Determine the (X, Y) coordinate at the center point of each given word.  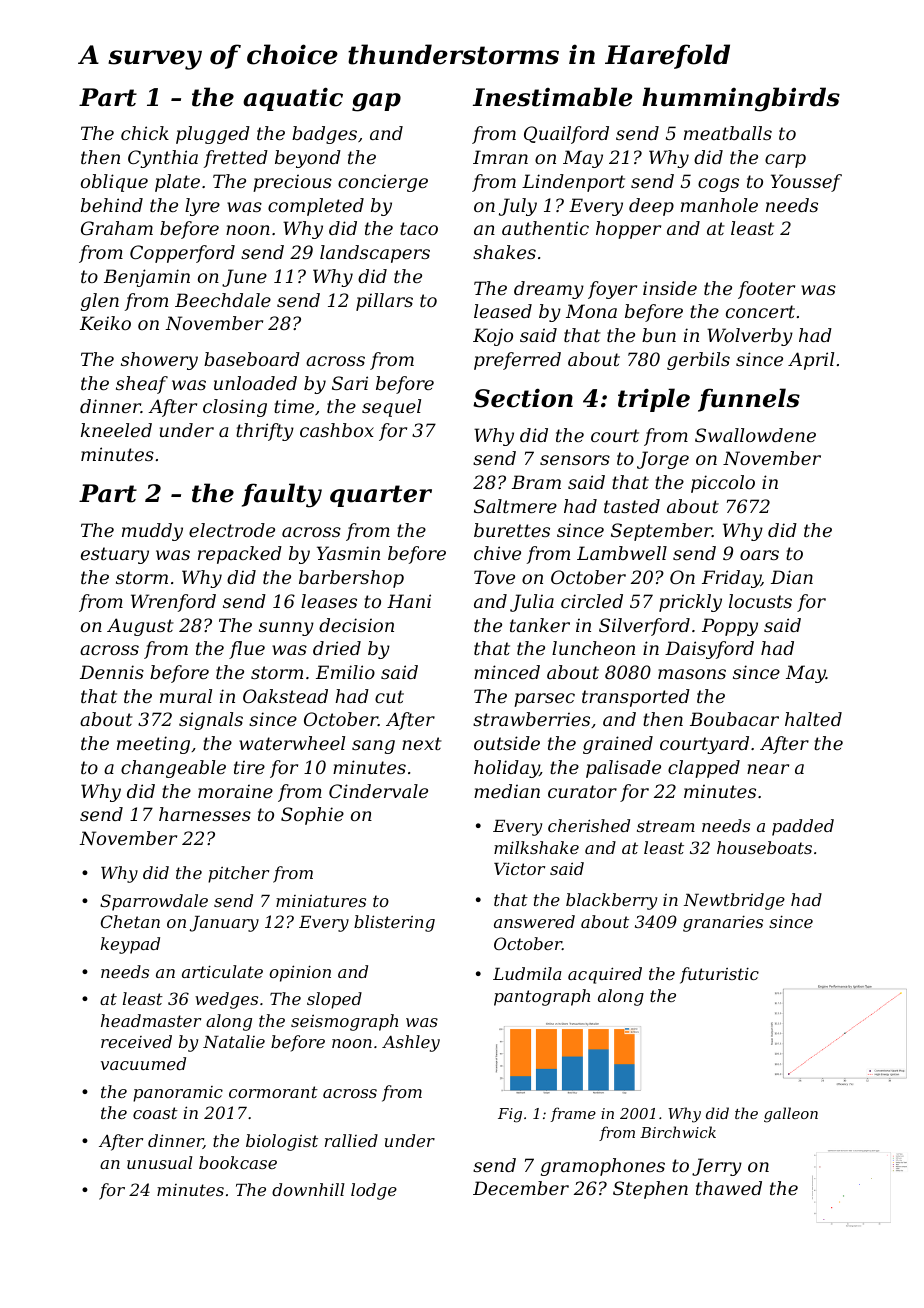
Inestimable (553, 97)
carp (785, 161)
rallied (351, 1140)
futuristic (719, 975)
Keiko (105, 323)
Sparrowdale (154, 902)
